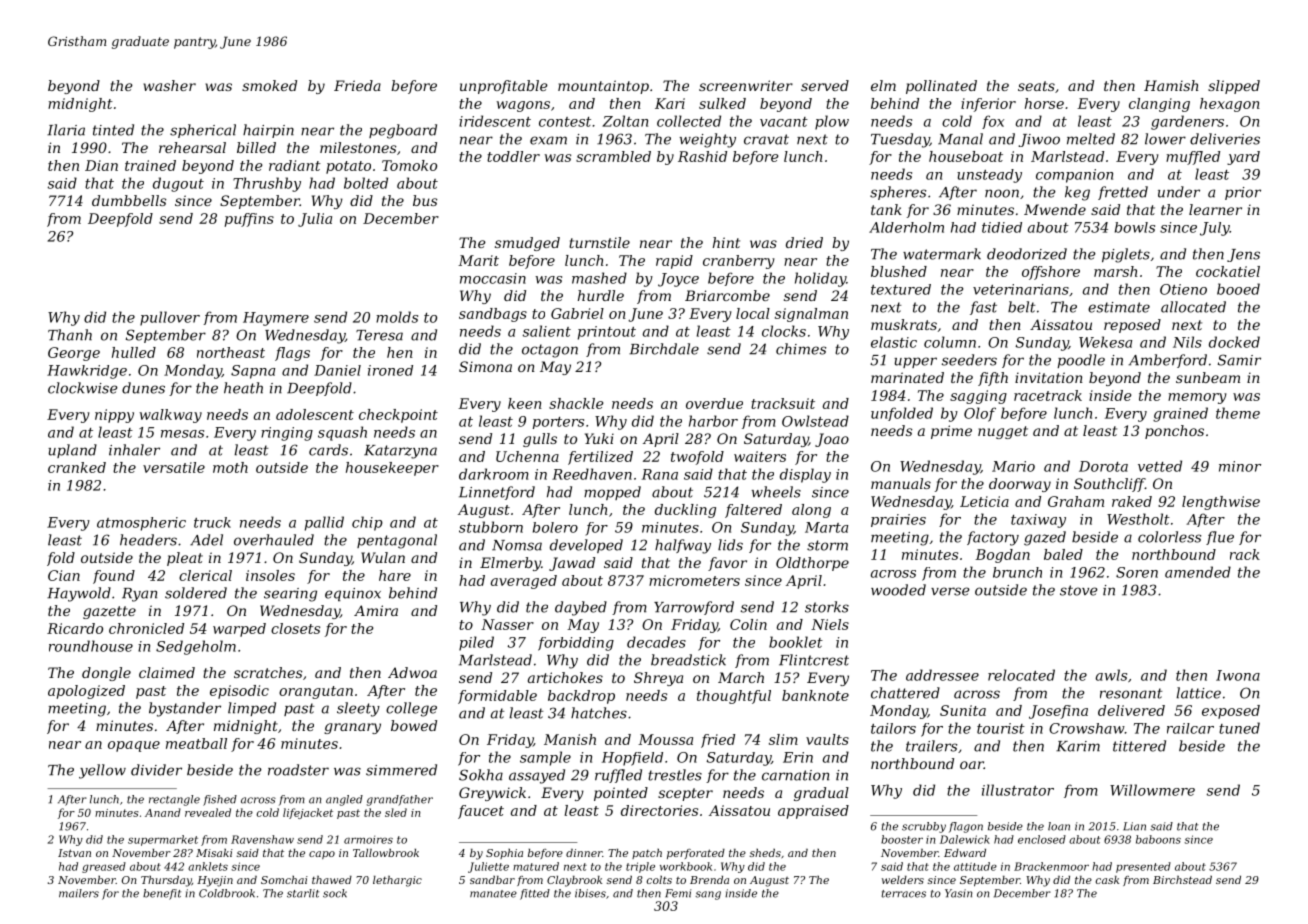 The height and width of the screenshot is (924, 1308). Describe the element at coordinates (599, 242) in the screenshot. I see `turnstile` at that location.
